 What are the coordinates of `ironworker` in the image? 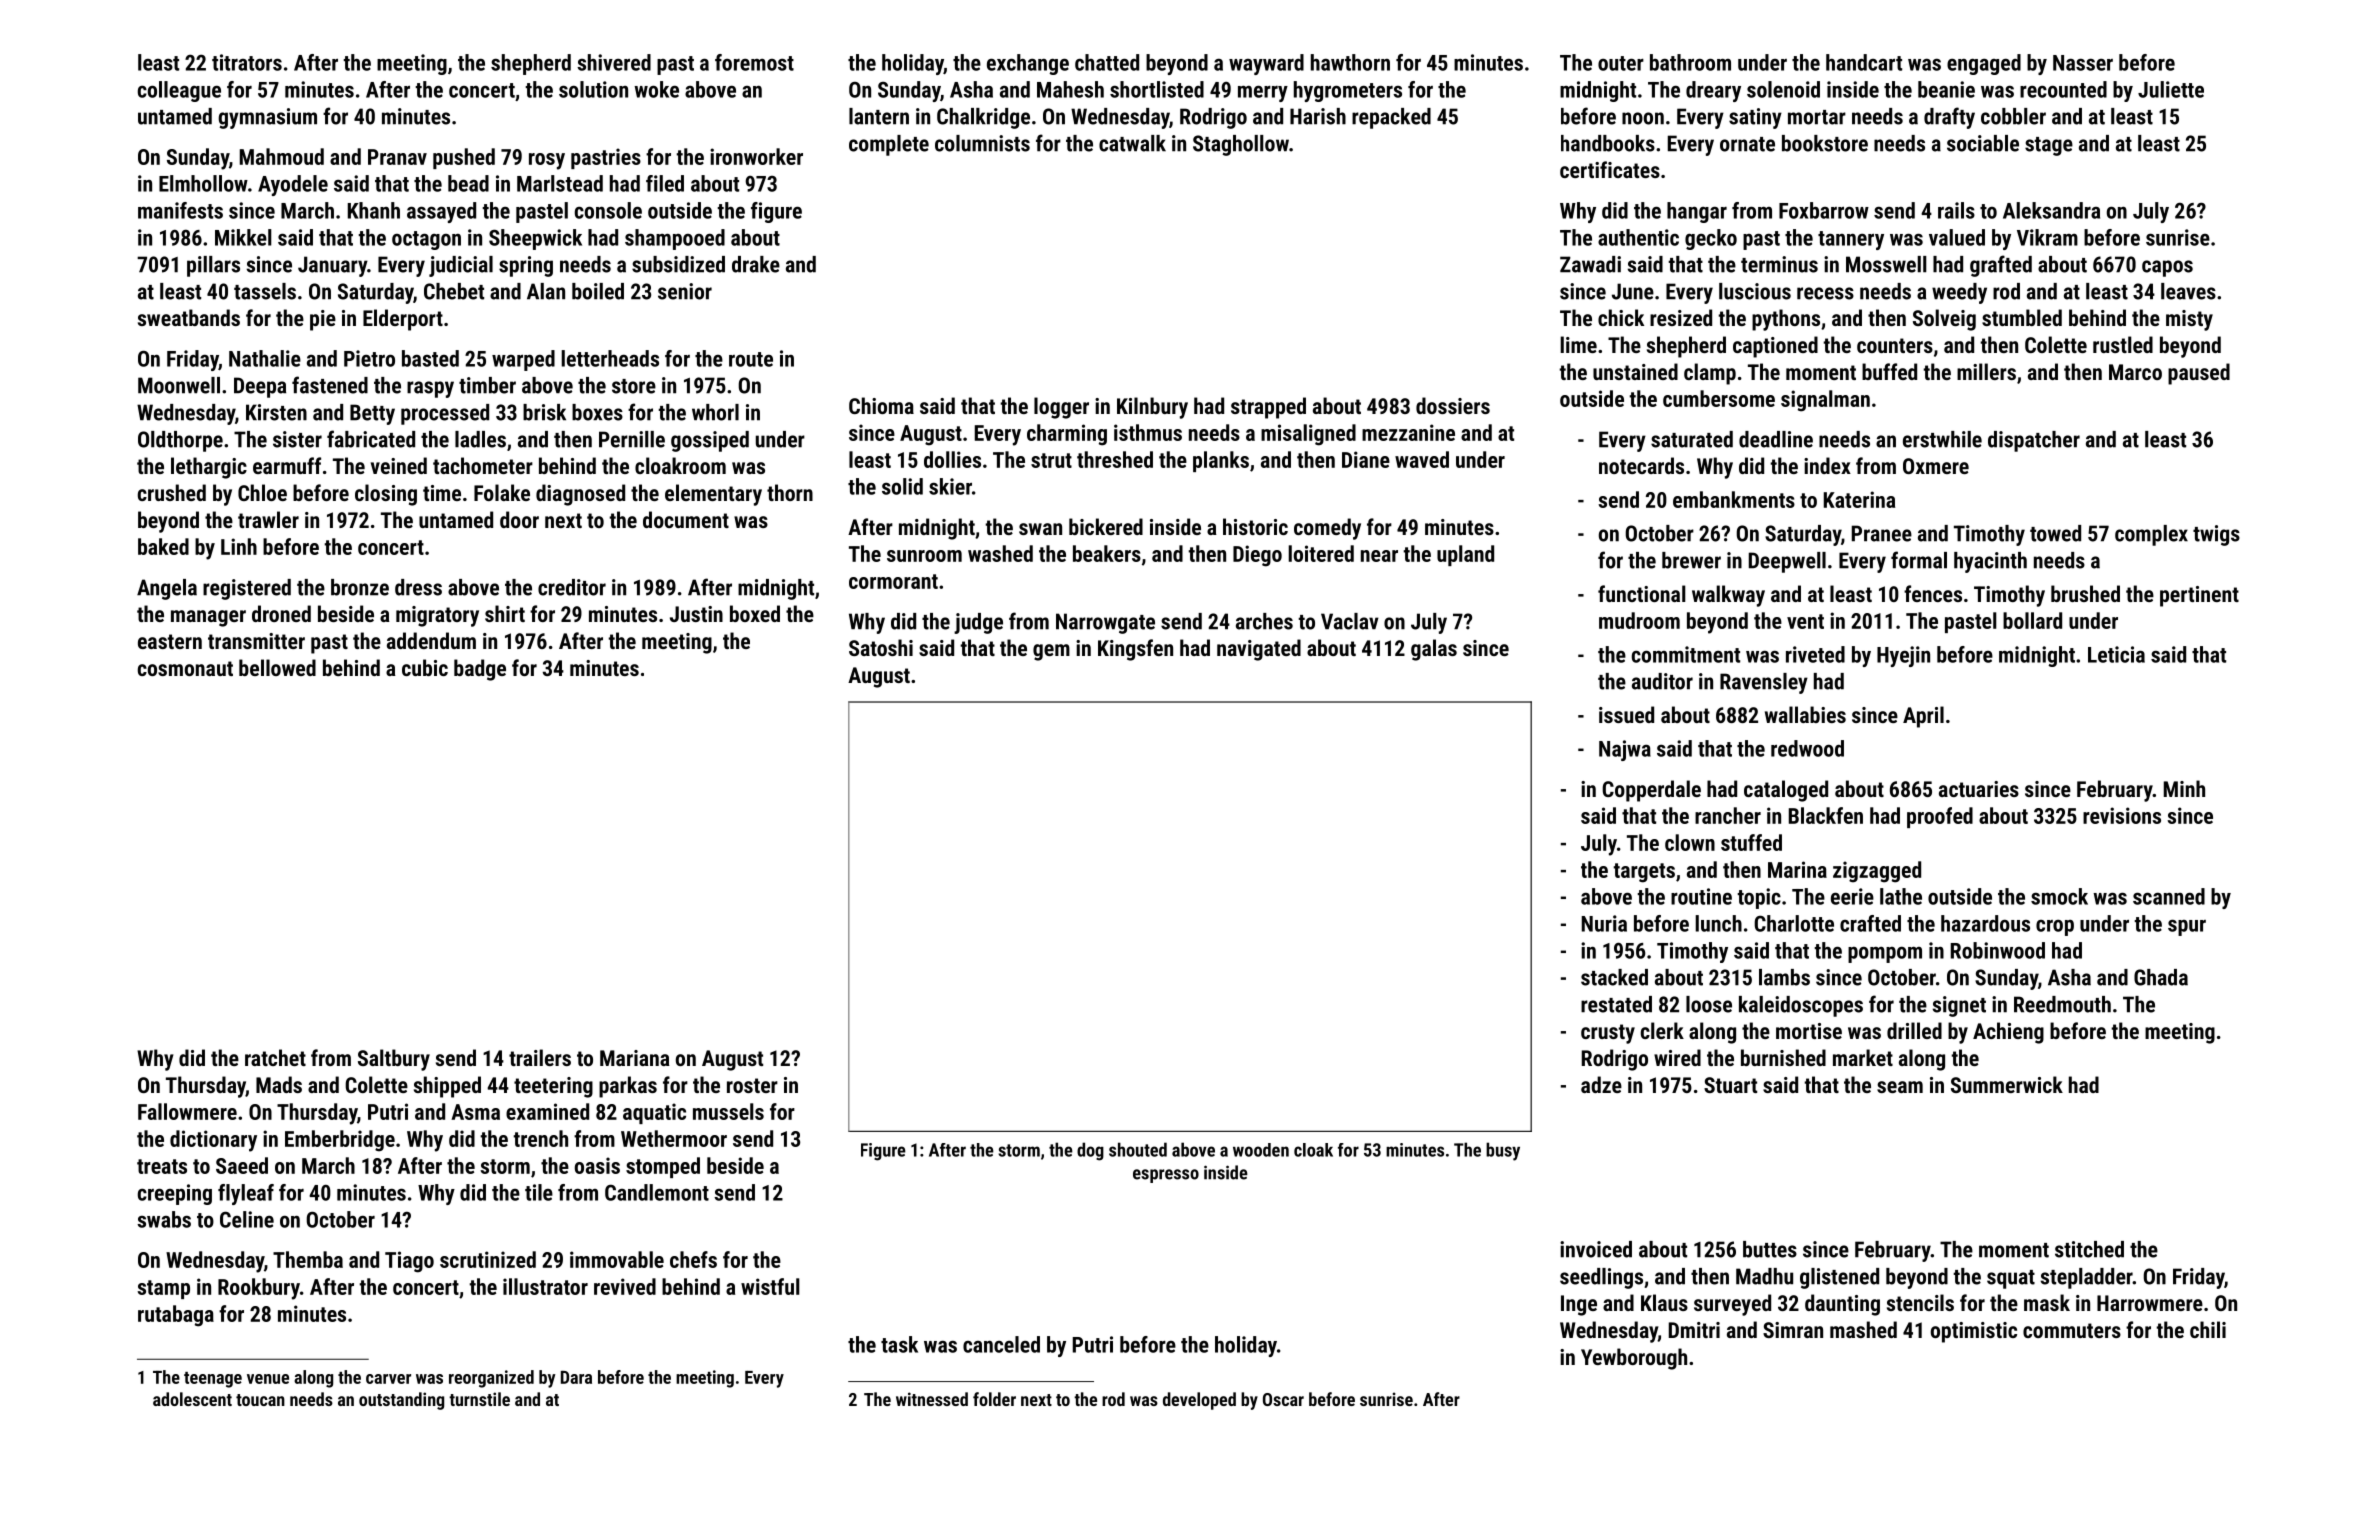 It's located at (756, 156).
